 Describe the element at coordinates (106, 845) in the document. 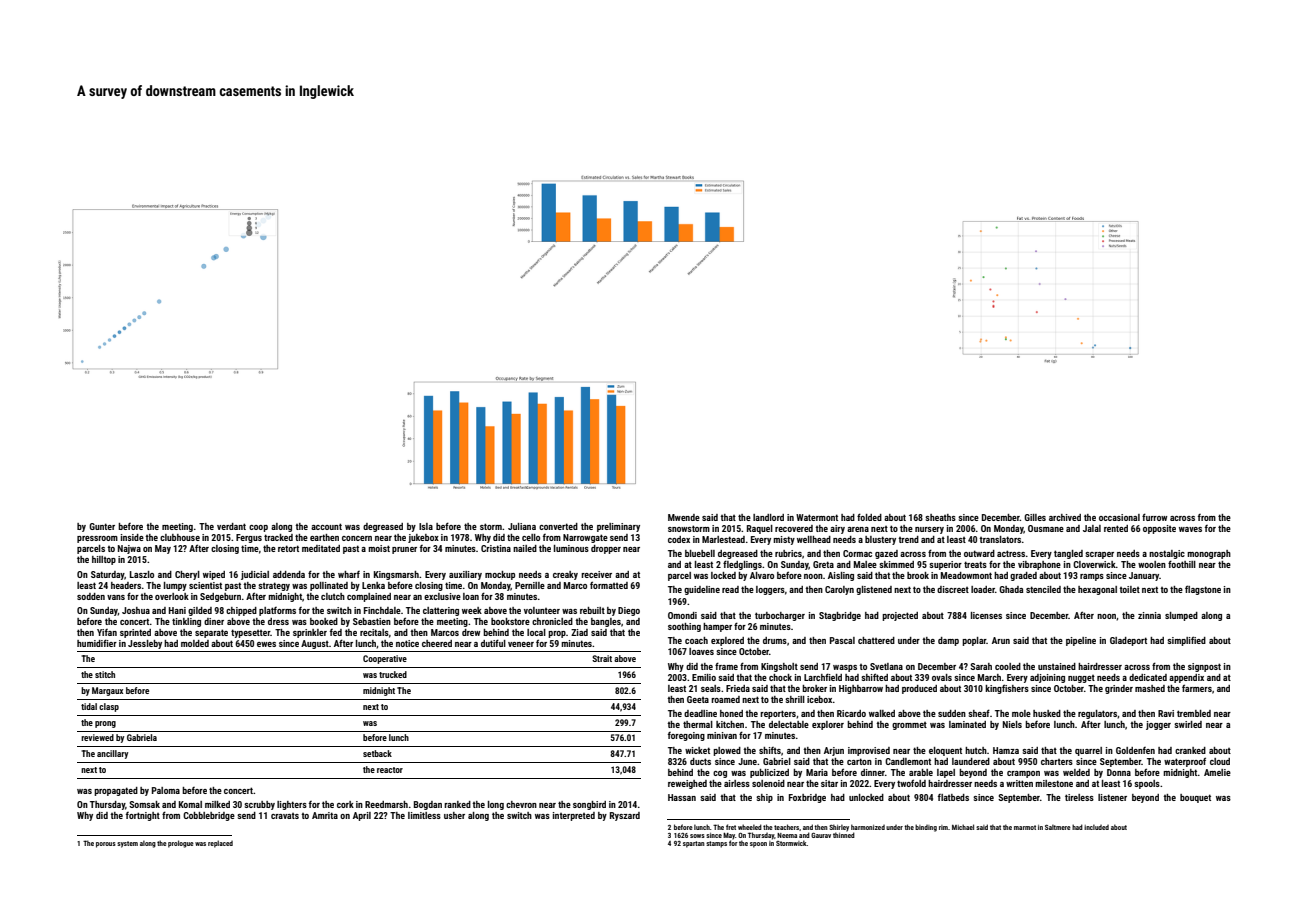

I see `porous` at that location.
